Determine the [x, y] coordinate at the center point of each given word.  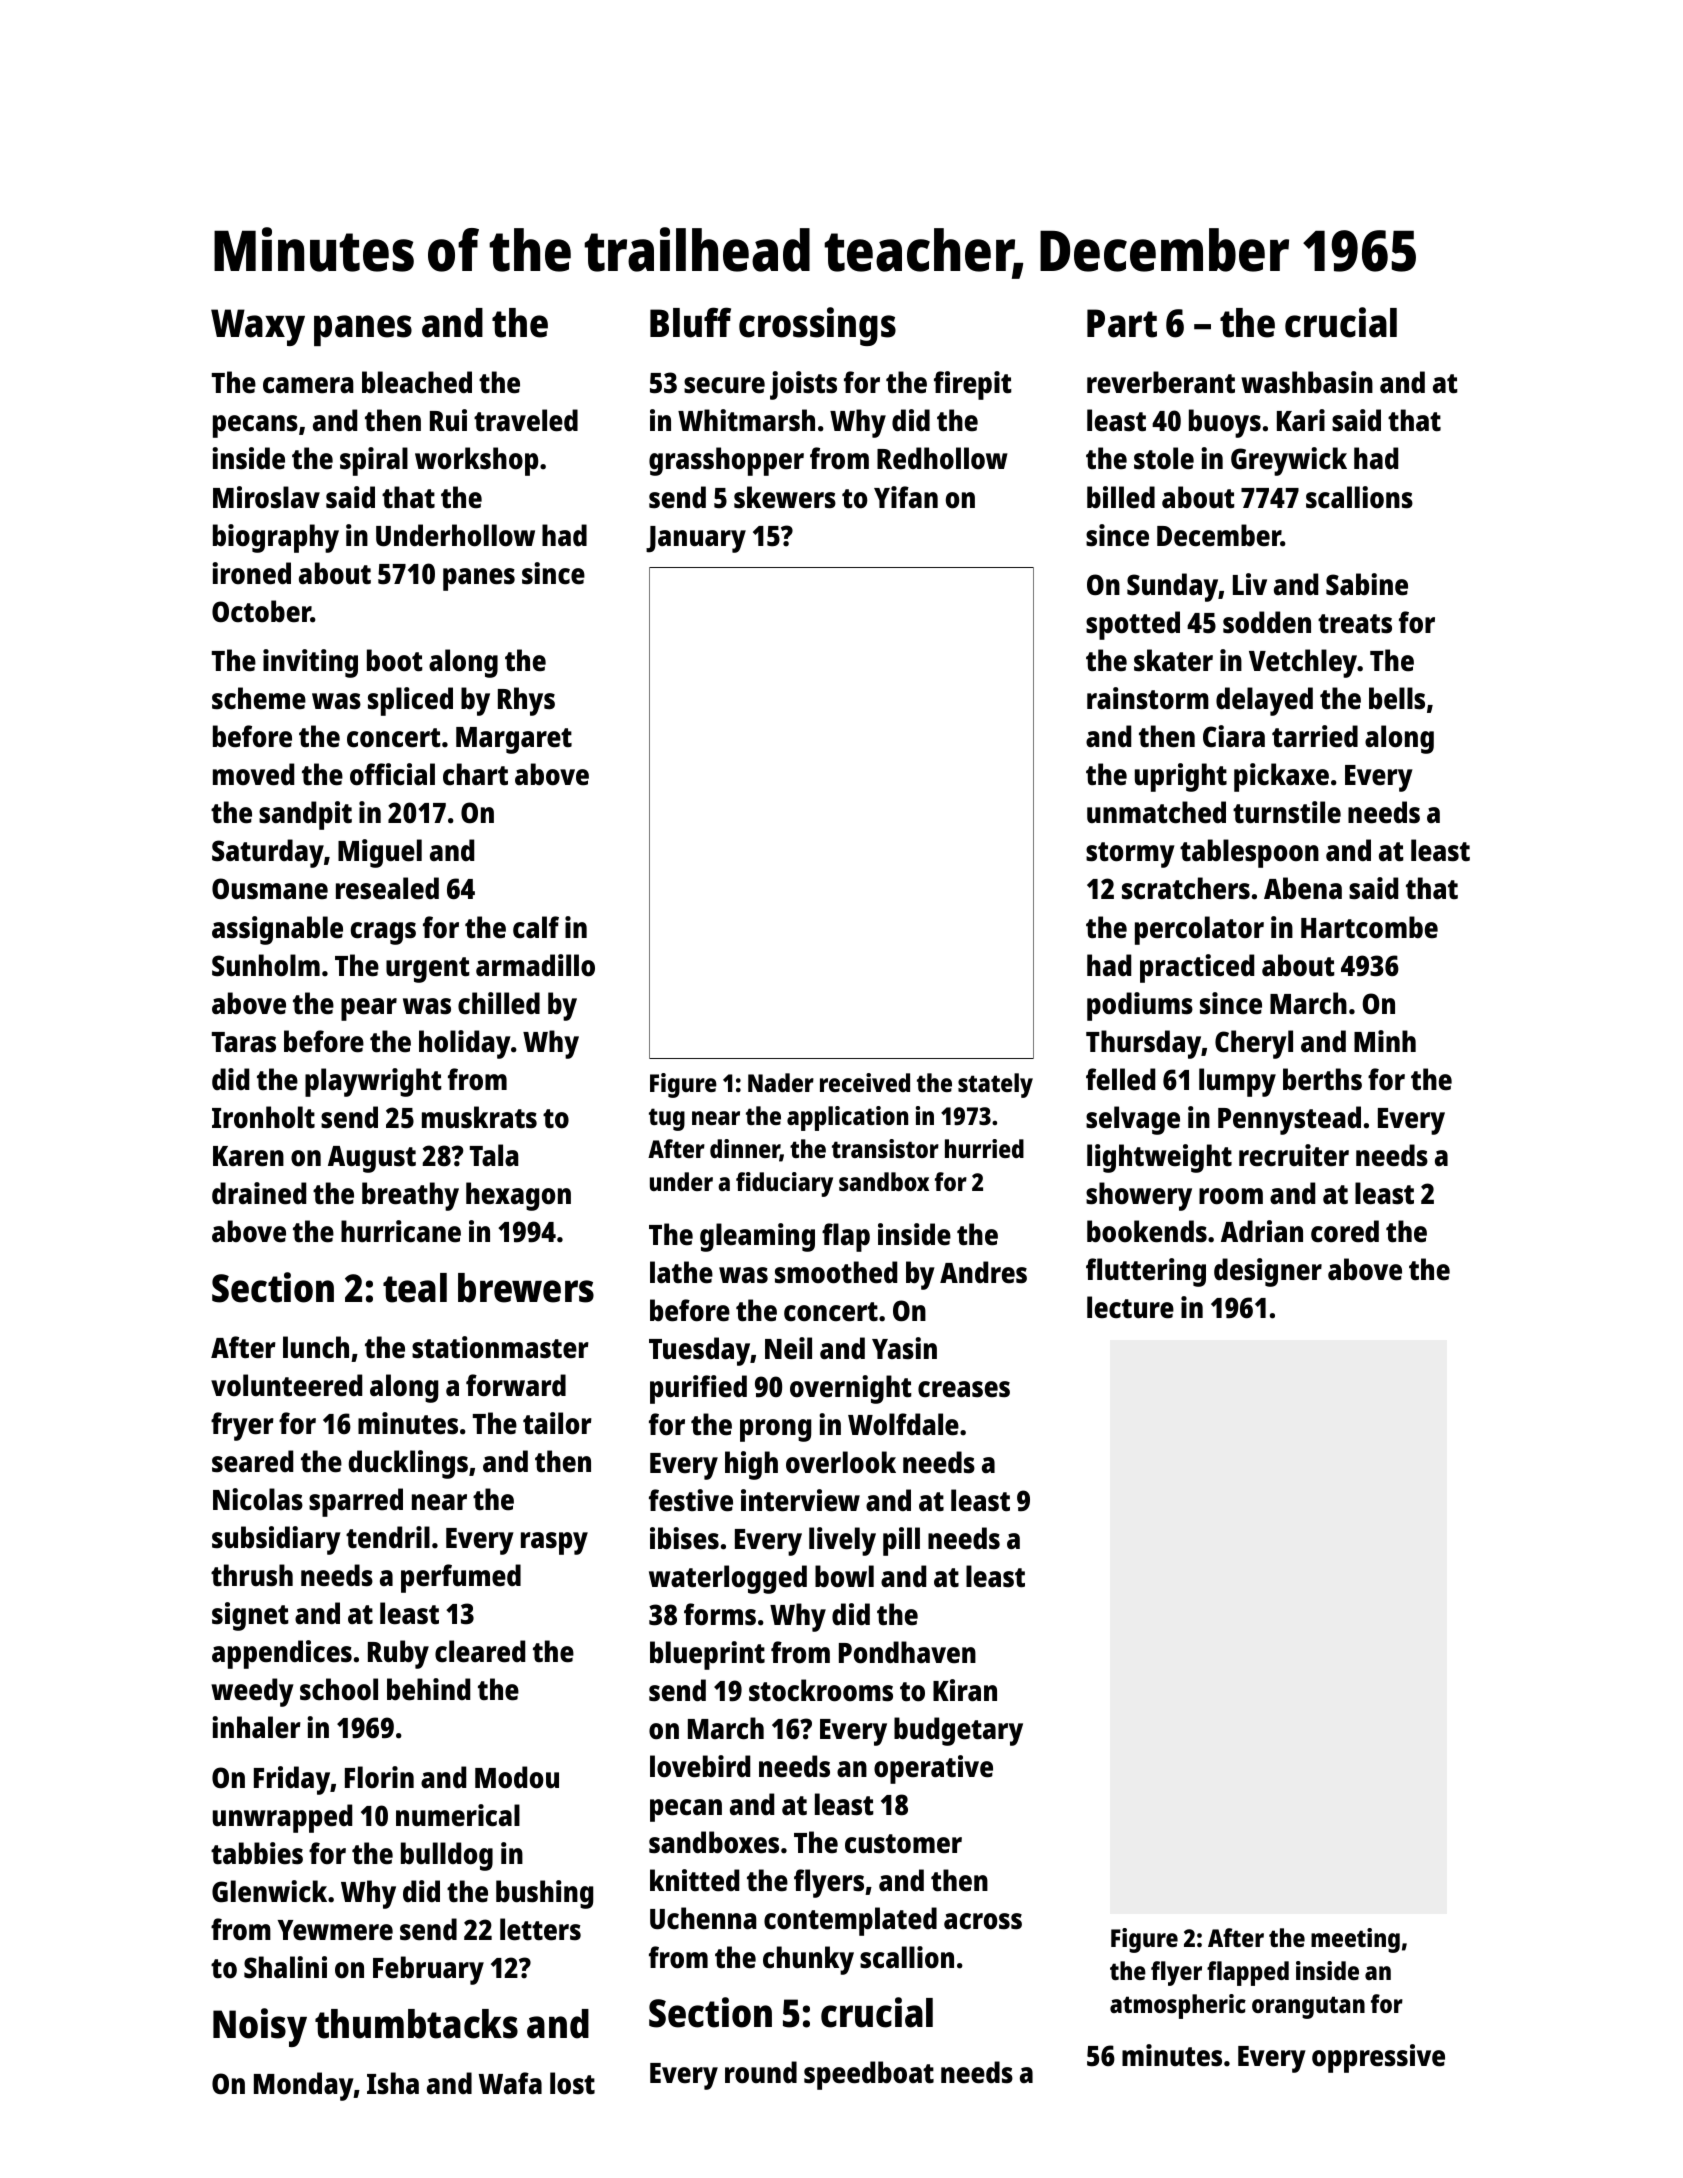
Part [1122, 323]
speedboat [869, 2075]
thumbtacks [416, 2024]
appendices [282, 1654]
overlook [841, 1462]
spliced [410, 701]
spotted [1133, 625]
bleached [417, 382]
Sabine [1367, 584]
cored [1345, 1231]
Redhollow [942, 458]
